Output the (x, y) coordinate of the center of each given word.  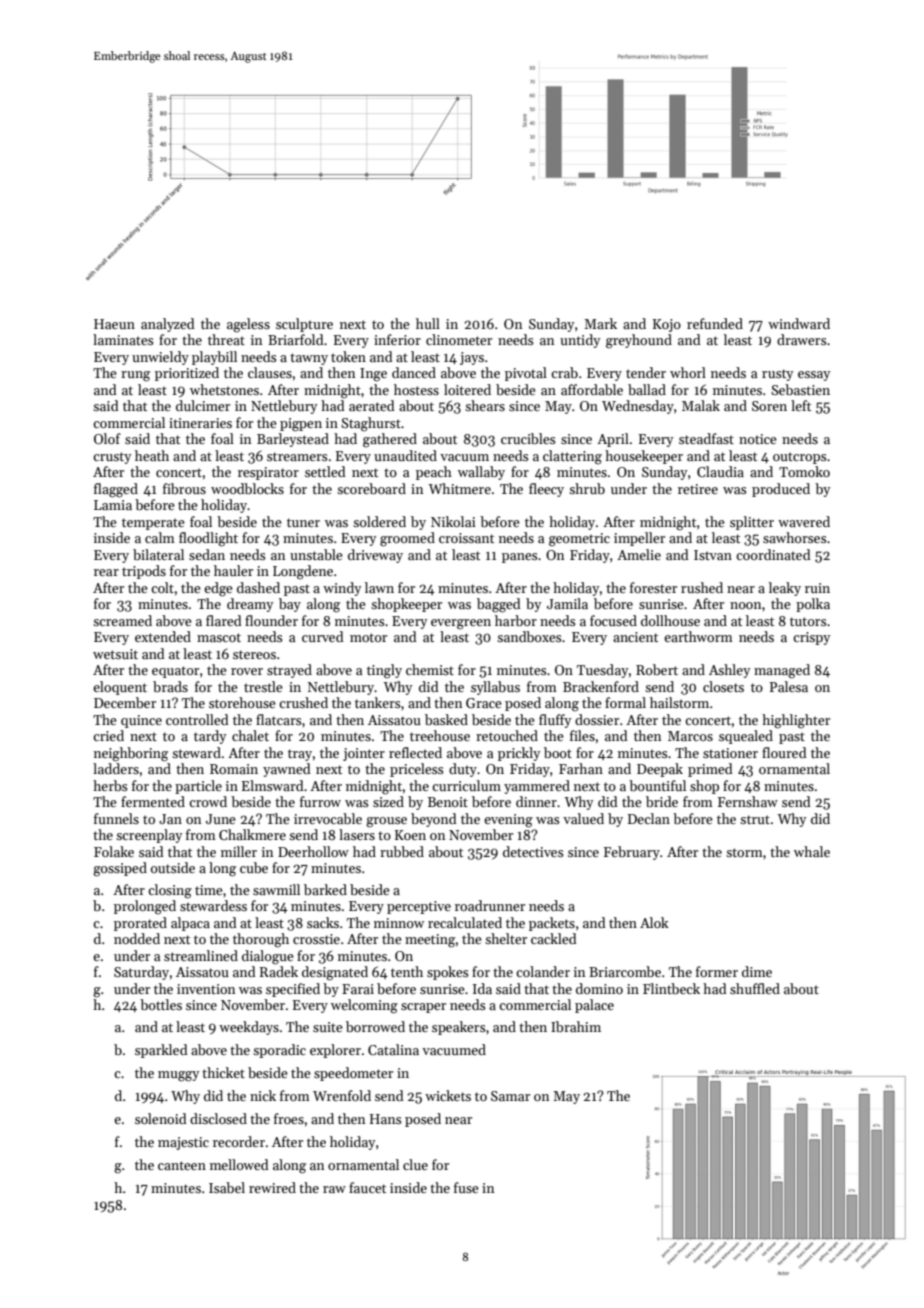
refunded (715, 323)
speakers (458, 1028)
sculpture (304, 325)
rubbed (402, 851)
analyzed (168, 325)
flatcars (278, 719)
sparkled (161, 1051)
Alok (654, 922)
